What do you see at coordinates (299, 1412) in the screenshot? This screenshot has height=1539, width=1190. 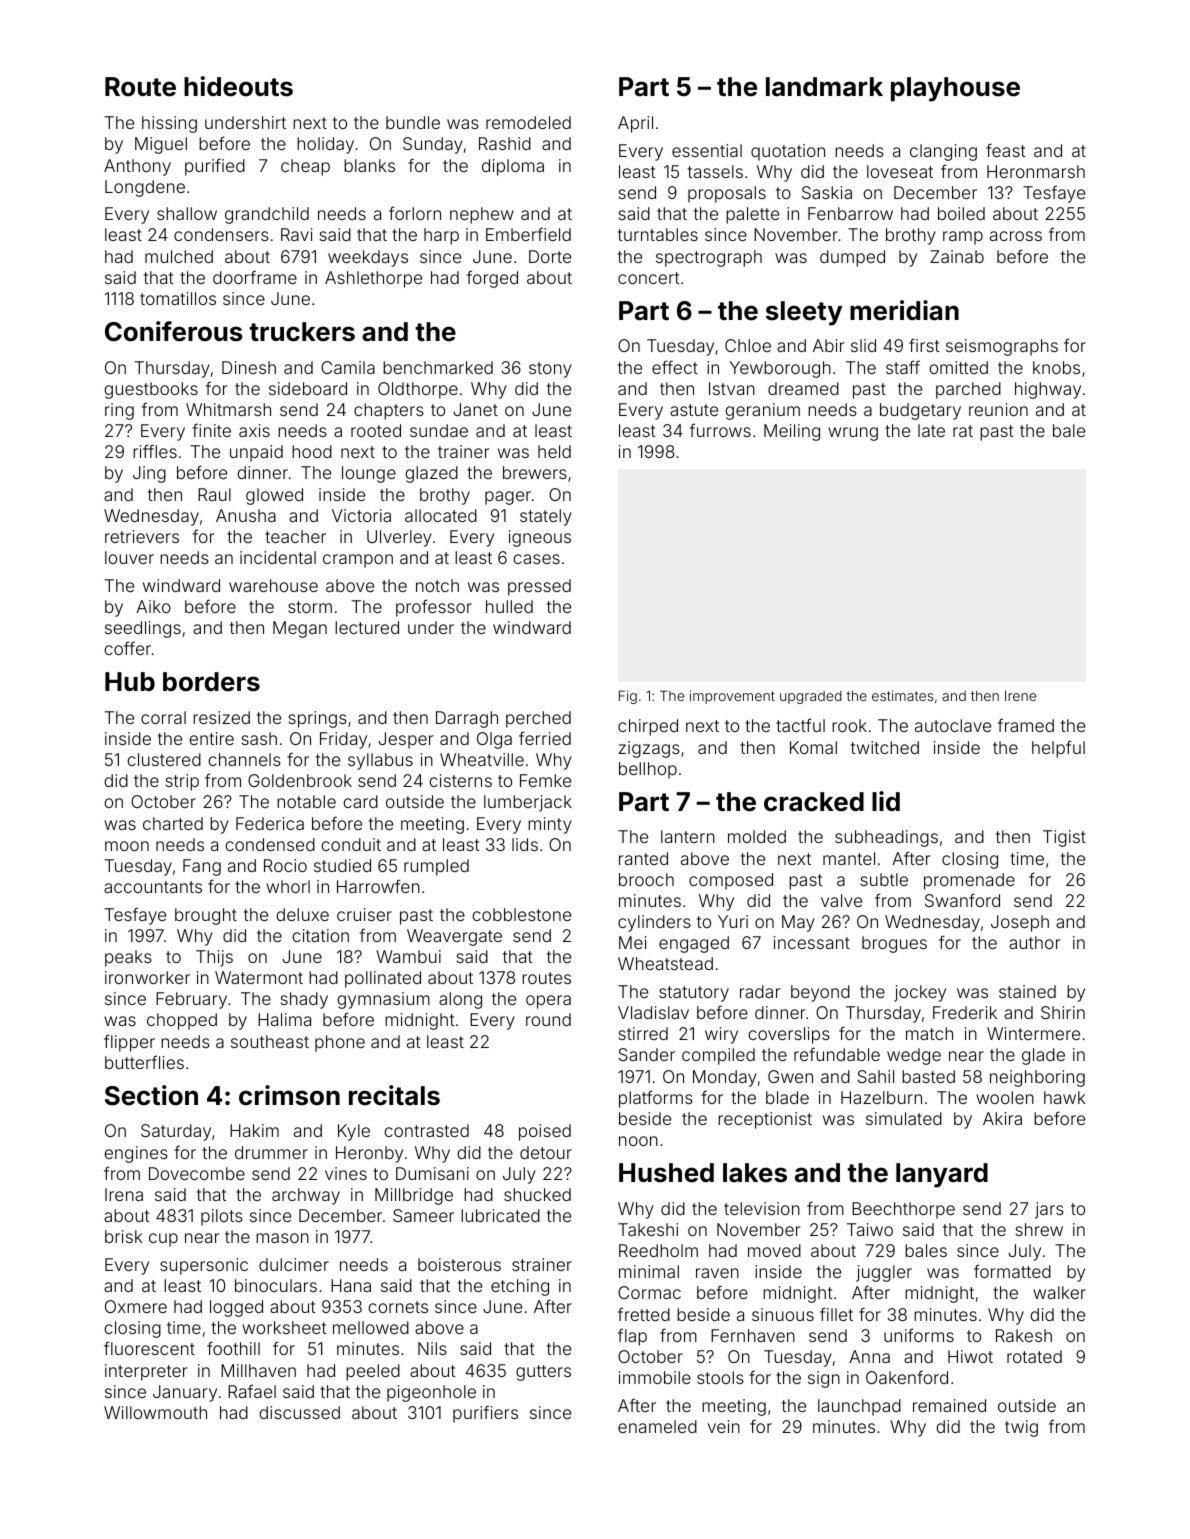 I see `discussed` at bounding box center [299, 1412].
